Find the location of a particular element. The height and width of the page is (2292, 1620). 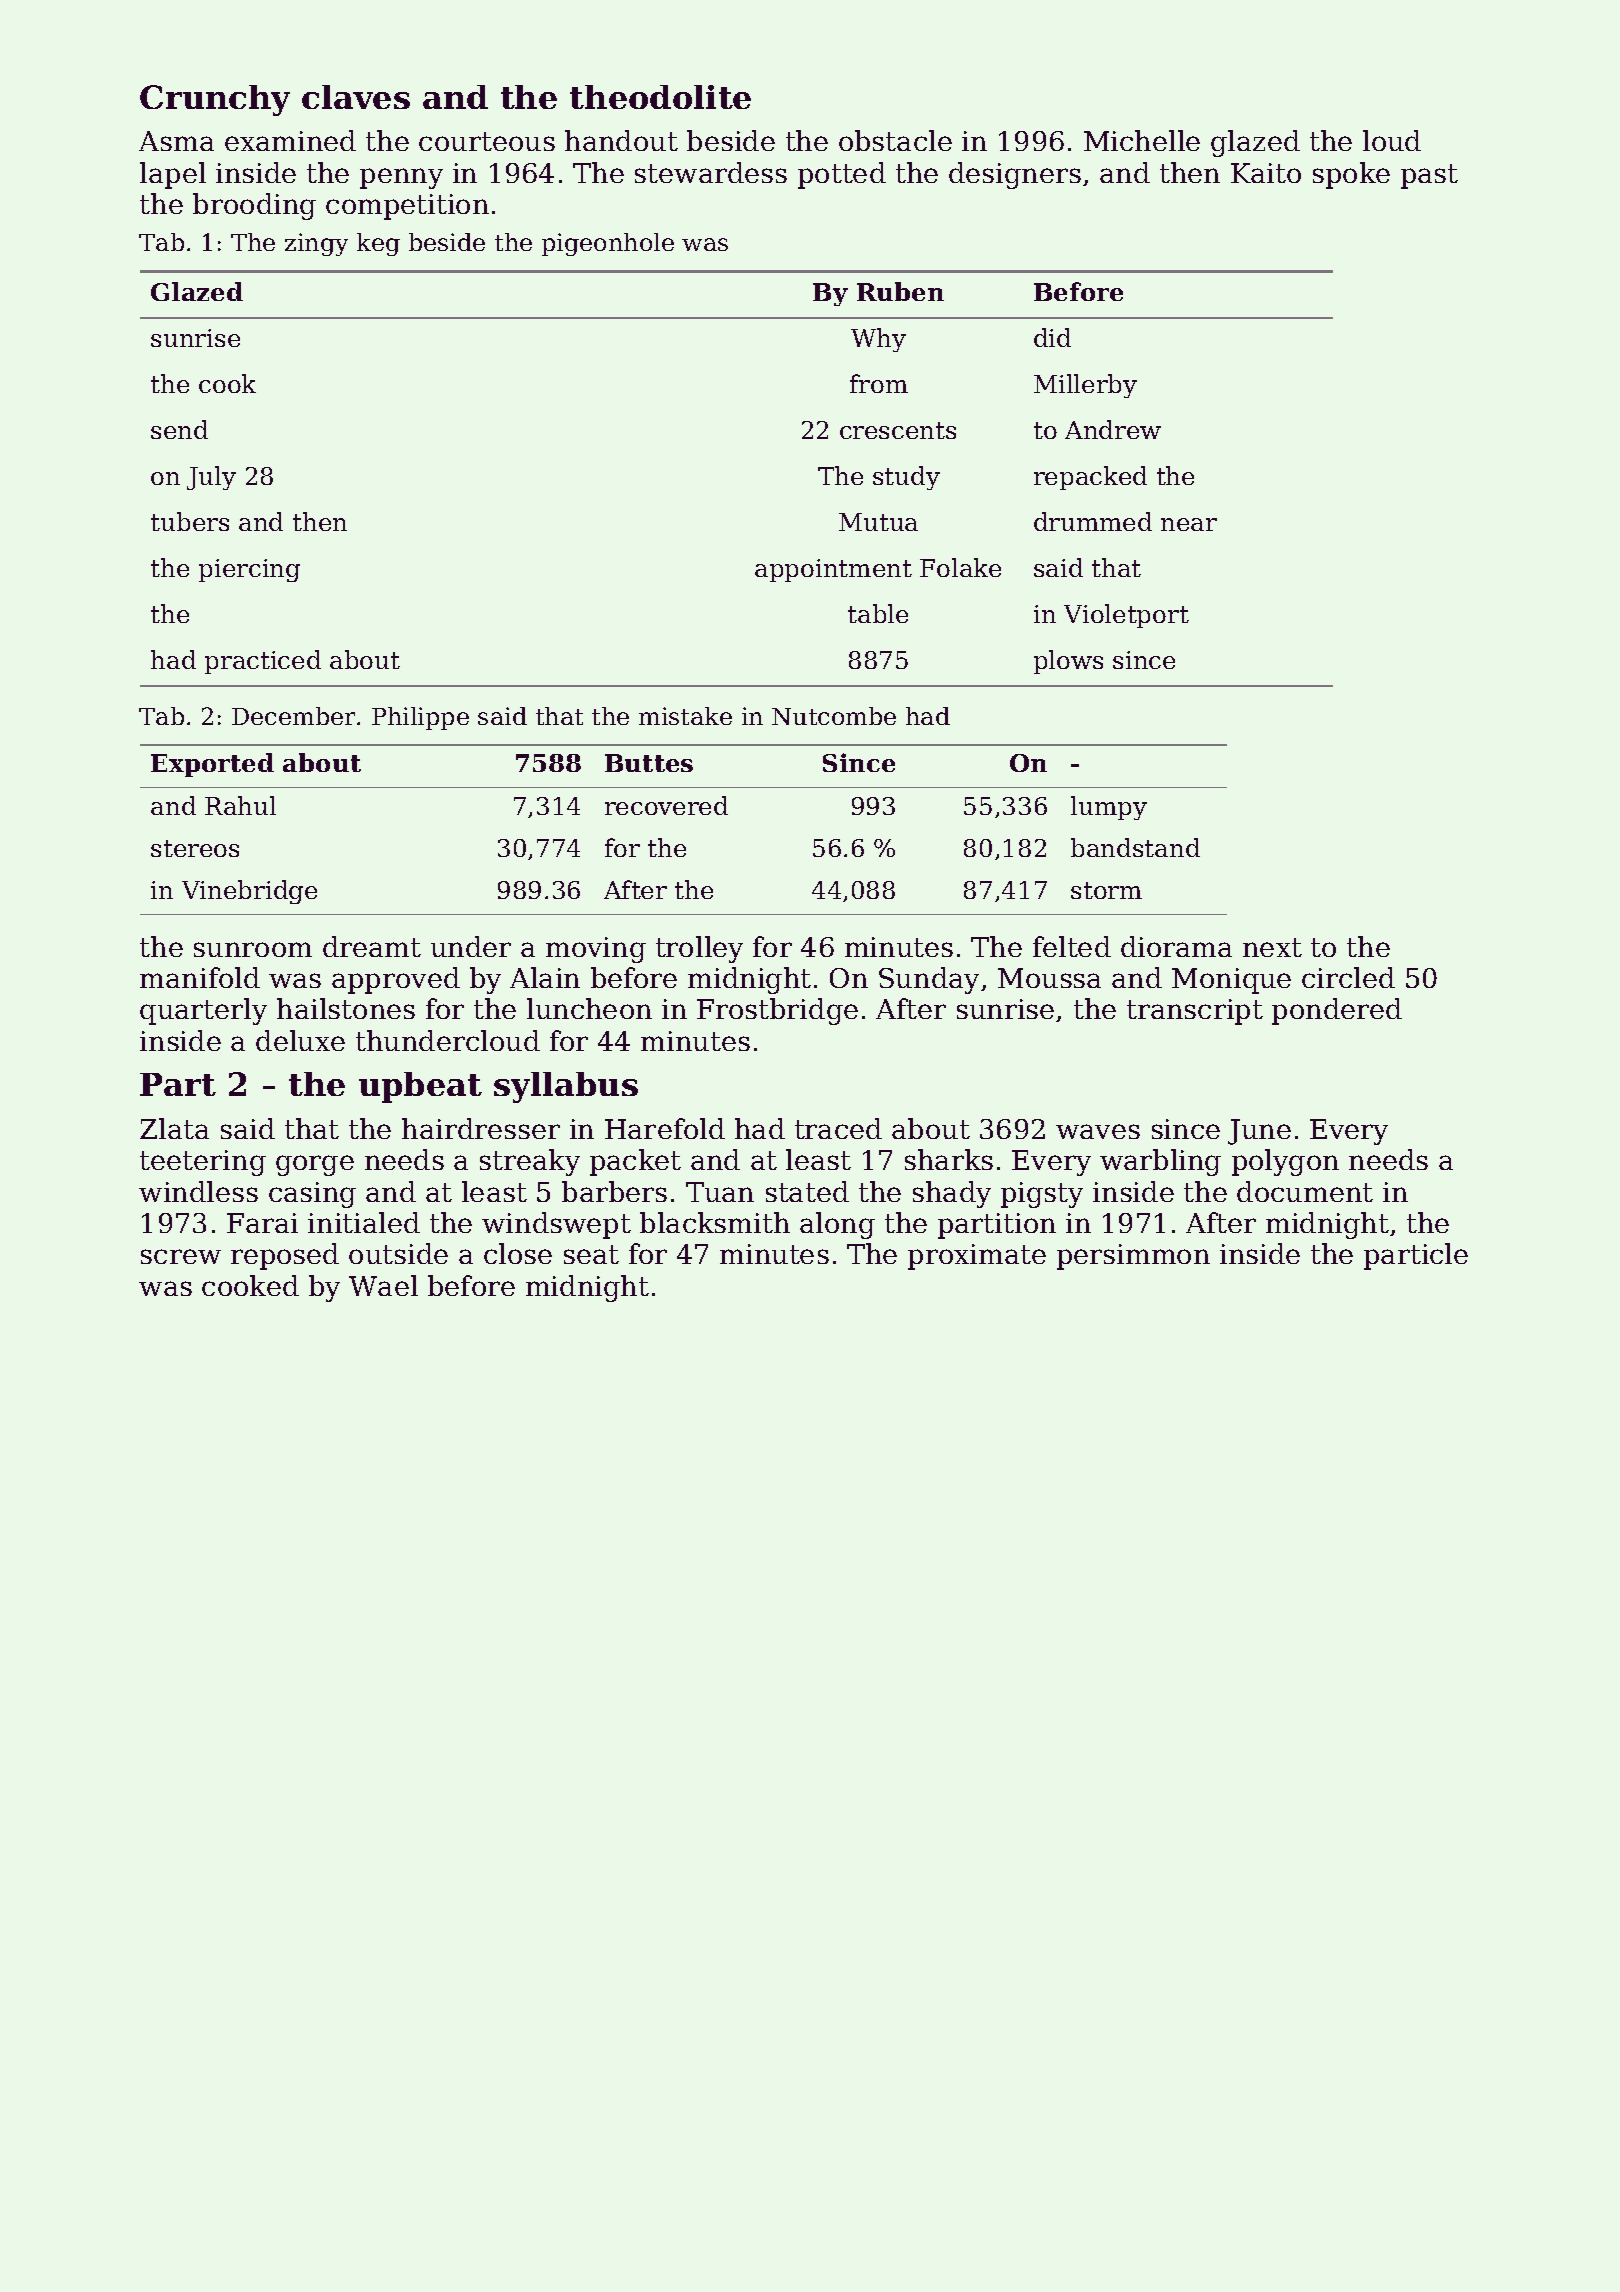

spoke is located at coordinates (1351, 175).
